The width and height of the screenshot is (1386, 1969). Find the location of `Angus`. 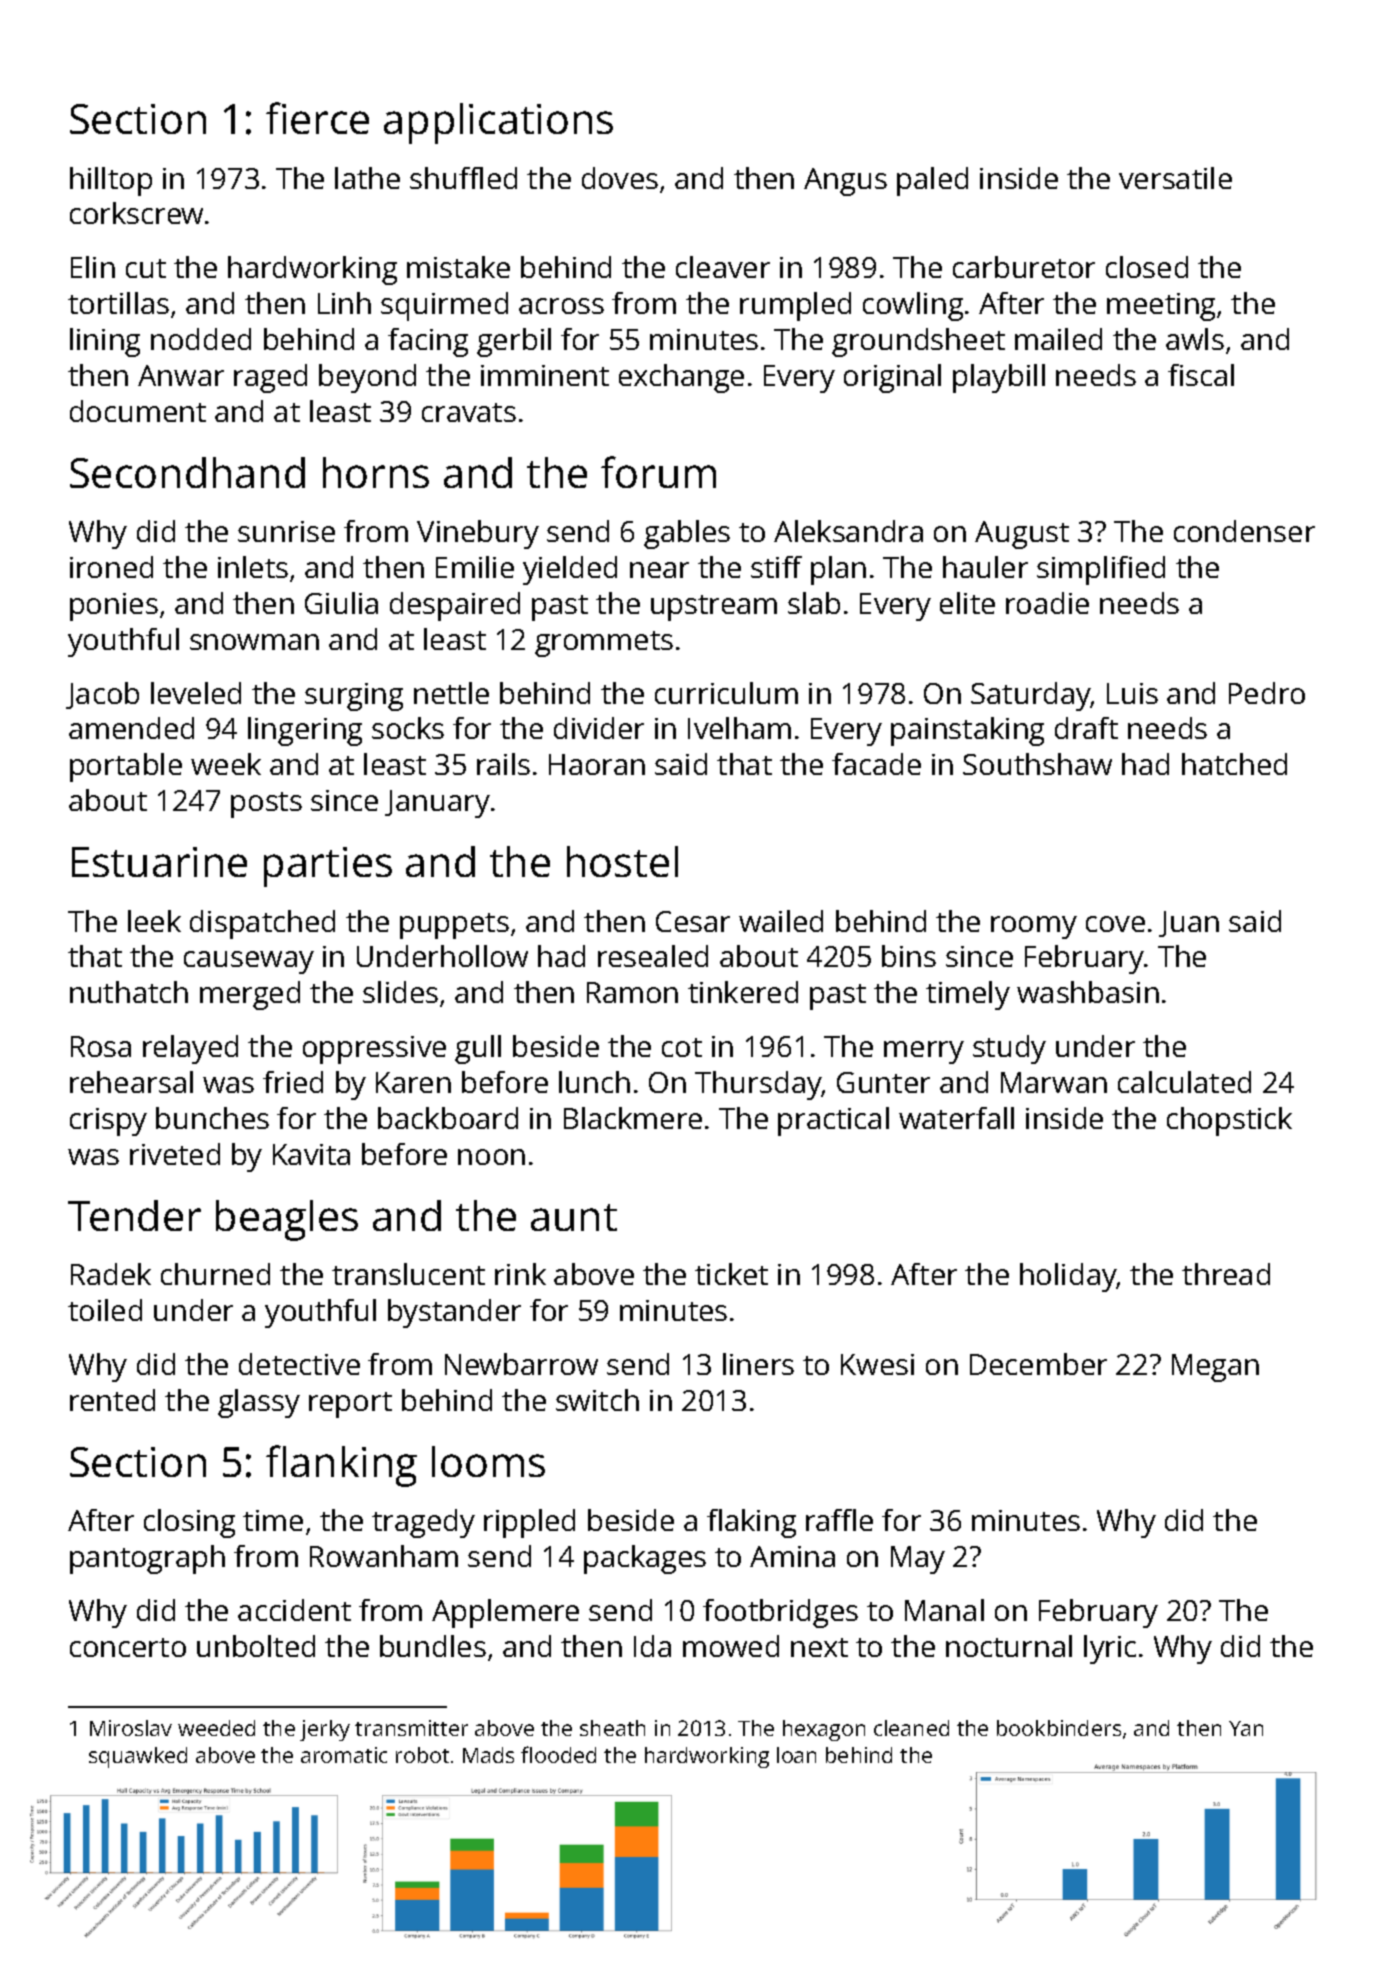

Angus is located at coordinates (845, 182).
